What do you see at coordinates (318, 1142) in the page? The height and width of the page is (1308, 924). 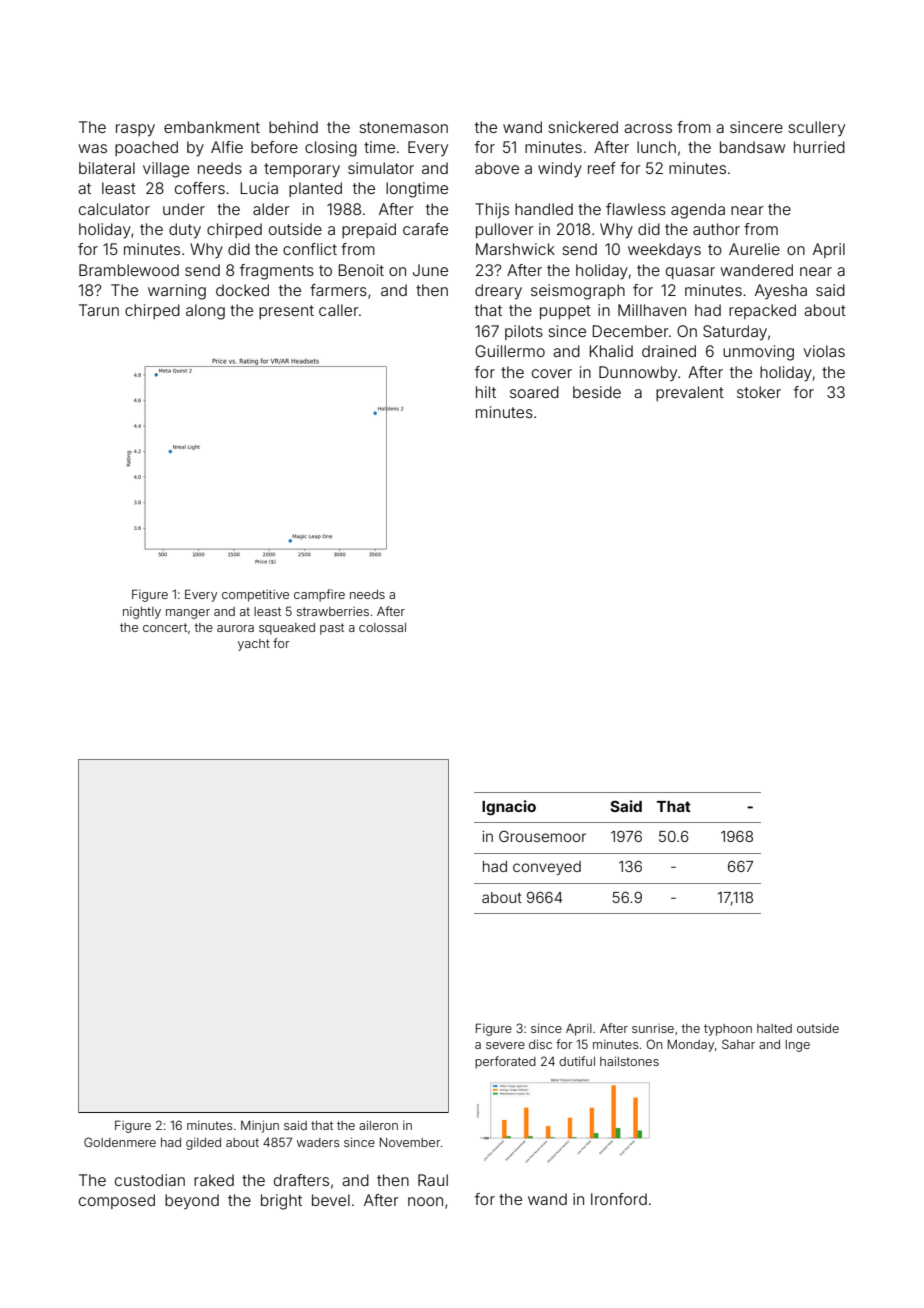 I see `waders` at bounding box center [318, 1142].
